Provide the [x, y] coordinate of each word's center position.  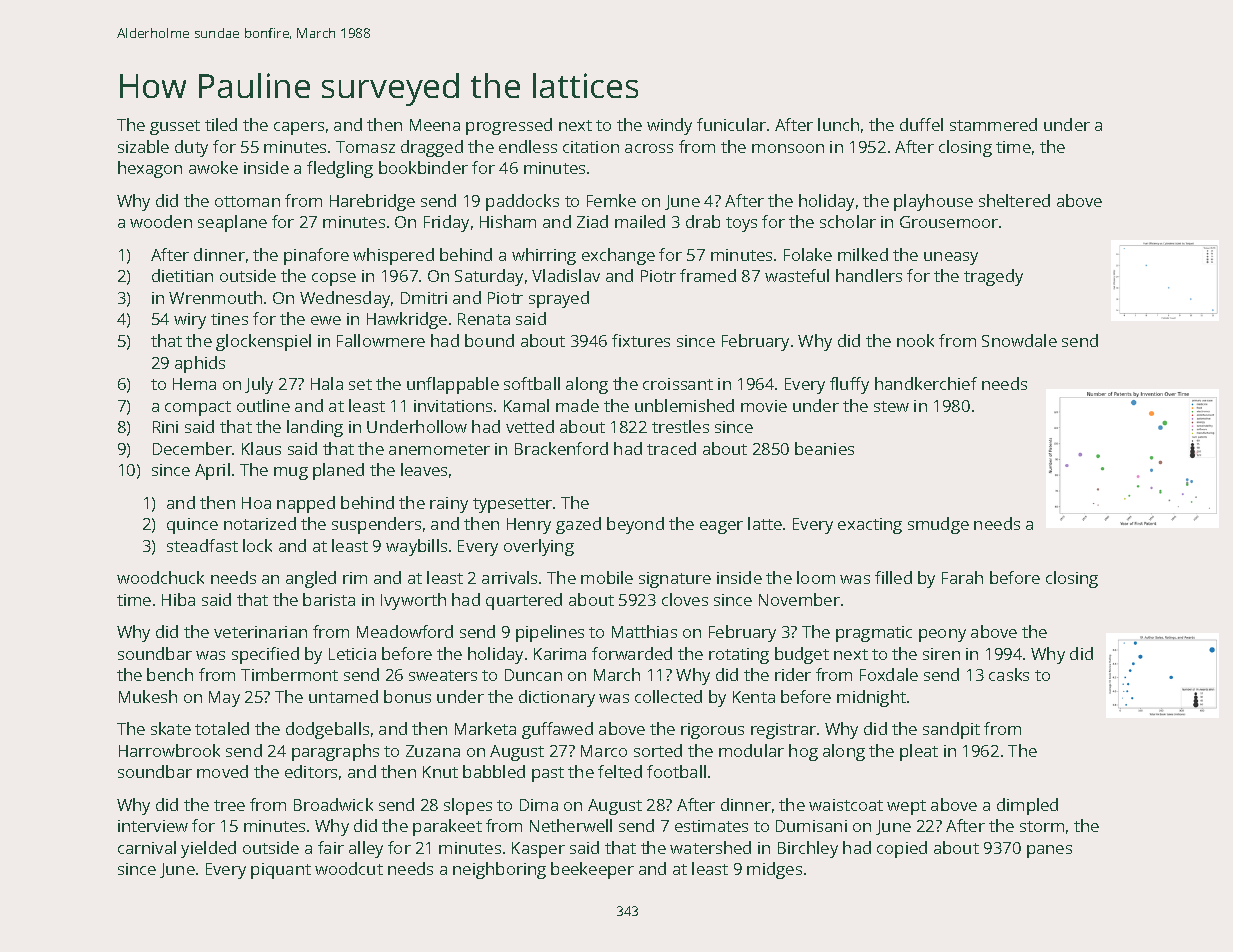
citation [591, 147]
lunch [838, 124]
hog [803, 752]
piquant [281, 871]
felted [620, 771]
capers [299, 128]
